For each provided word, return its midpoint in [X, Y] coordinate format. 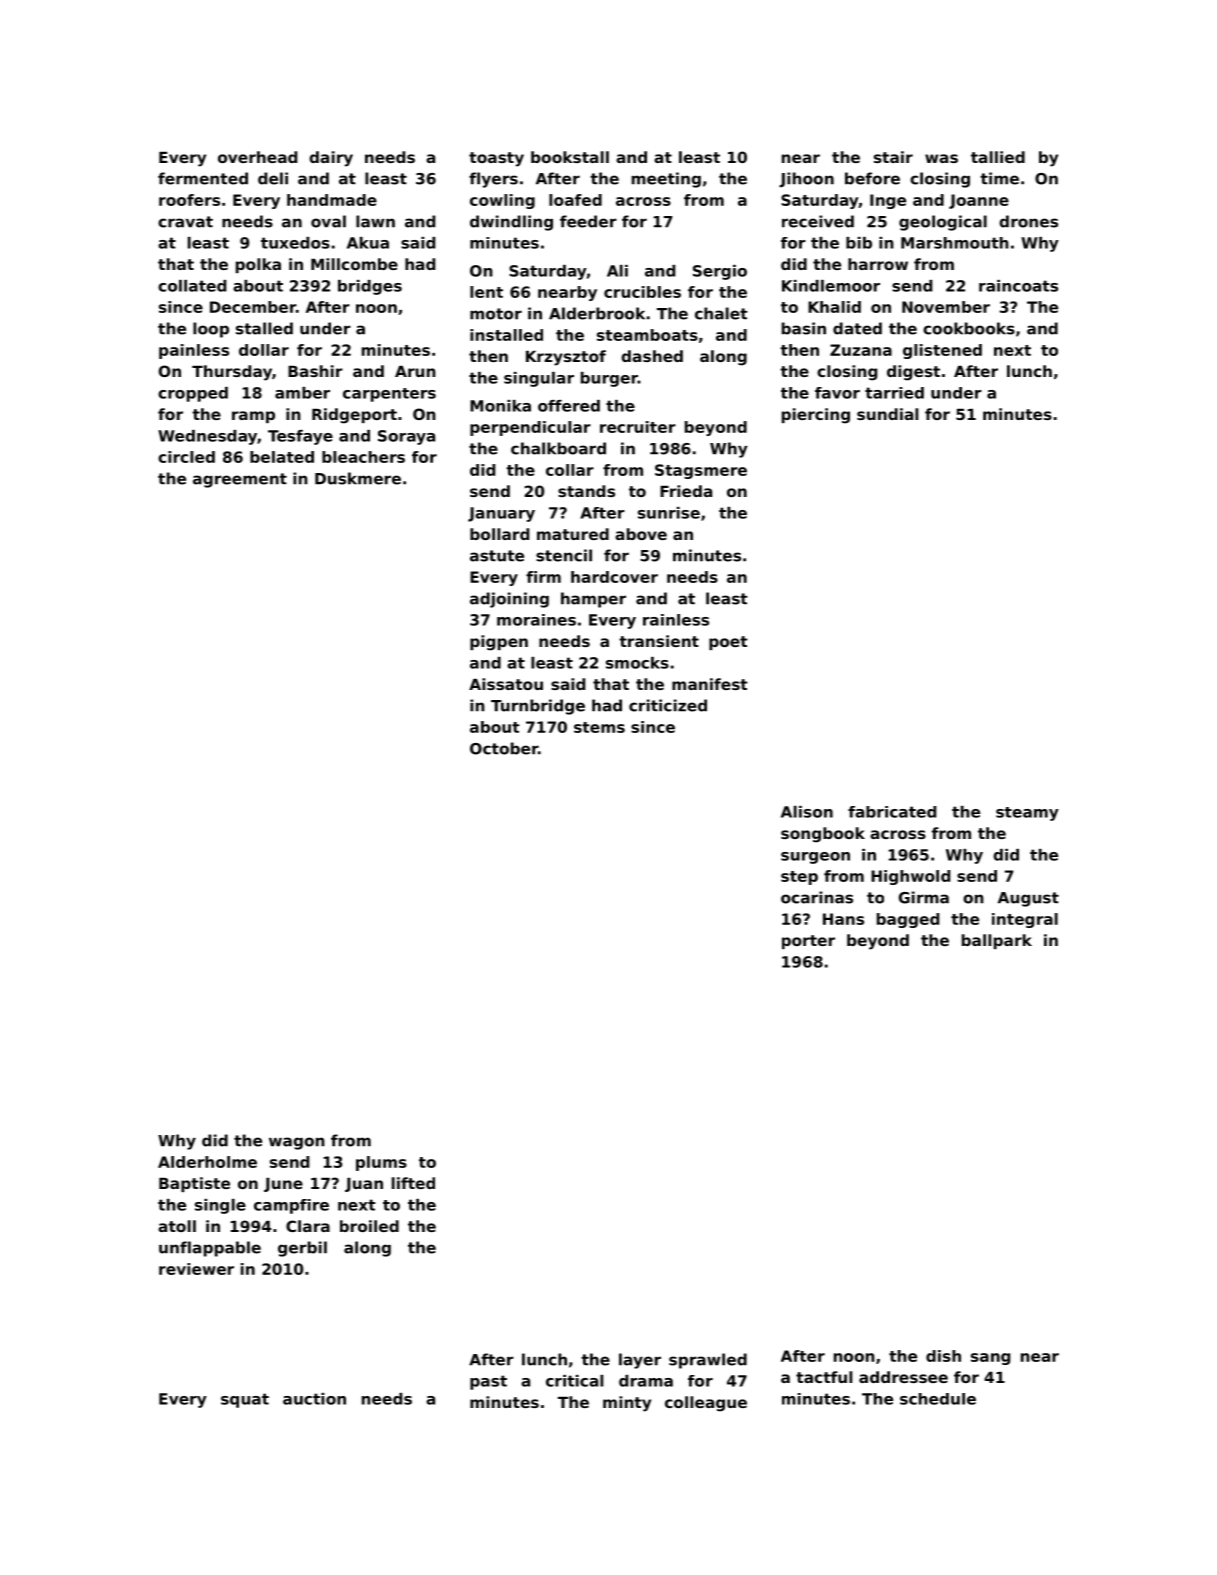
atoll [177, 1226]
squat [245, 1400]
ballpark [997, 941]
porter [808, 942]
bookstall [570, 157]
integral [1025, 920]
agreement [240, 480]
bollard [499, 534]
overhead [257, 157]
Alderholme [207, 1162]
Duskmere [358, 478]
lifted [413, 1183]
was [941, 158]
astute [497, 556]
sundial [887, 414]
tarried [894, 393]
